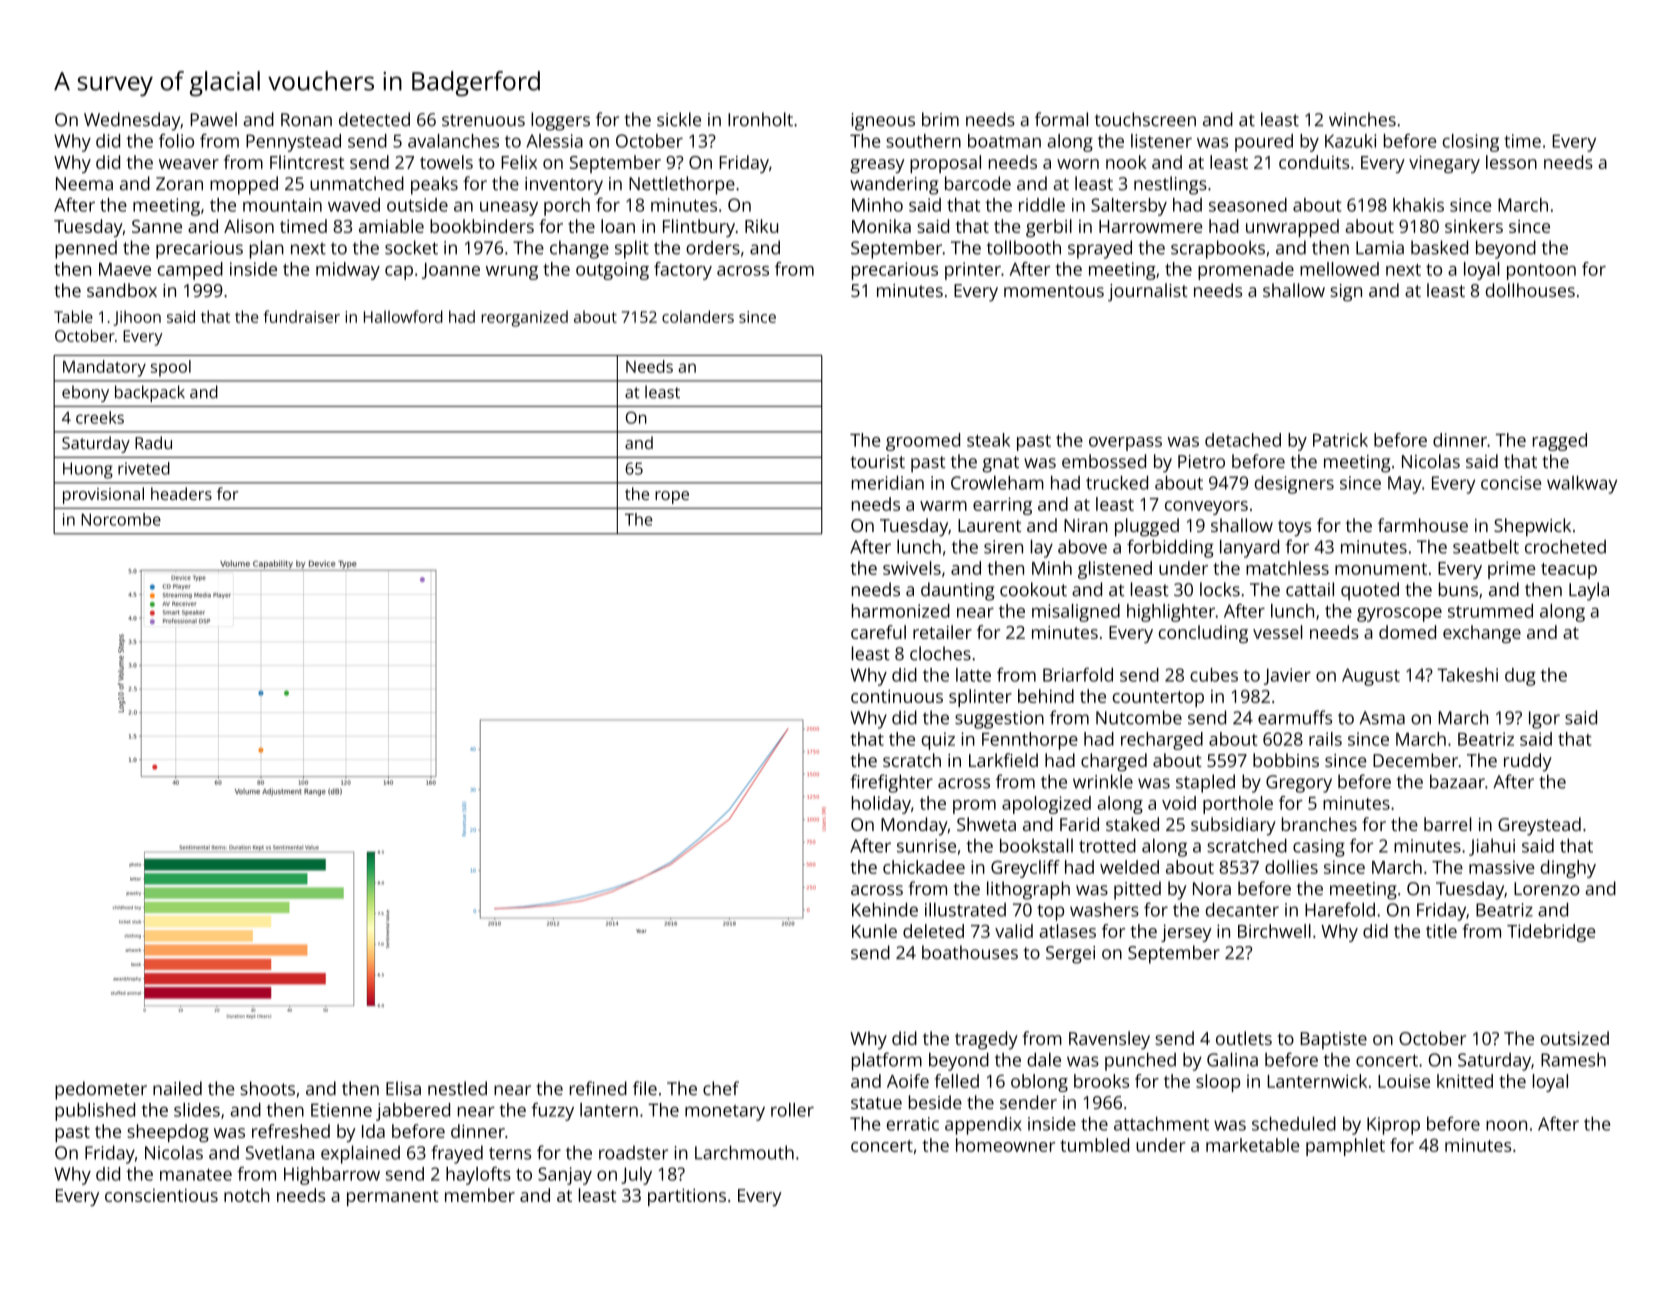 The width and height of the image is (1672, 1292). I want to click on steak, so click(988, 440).
